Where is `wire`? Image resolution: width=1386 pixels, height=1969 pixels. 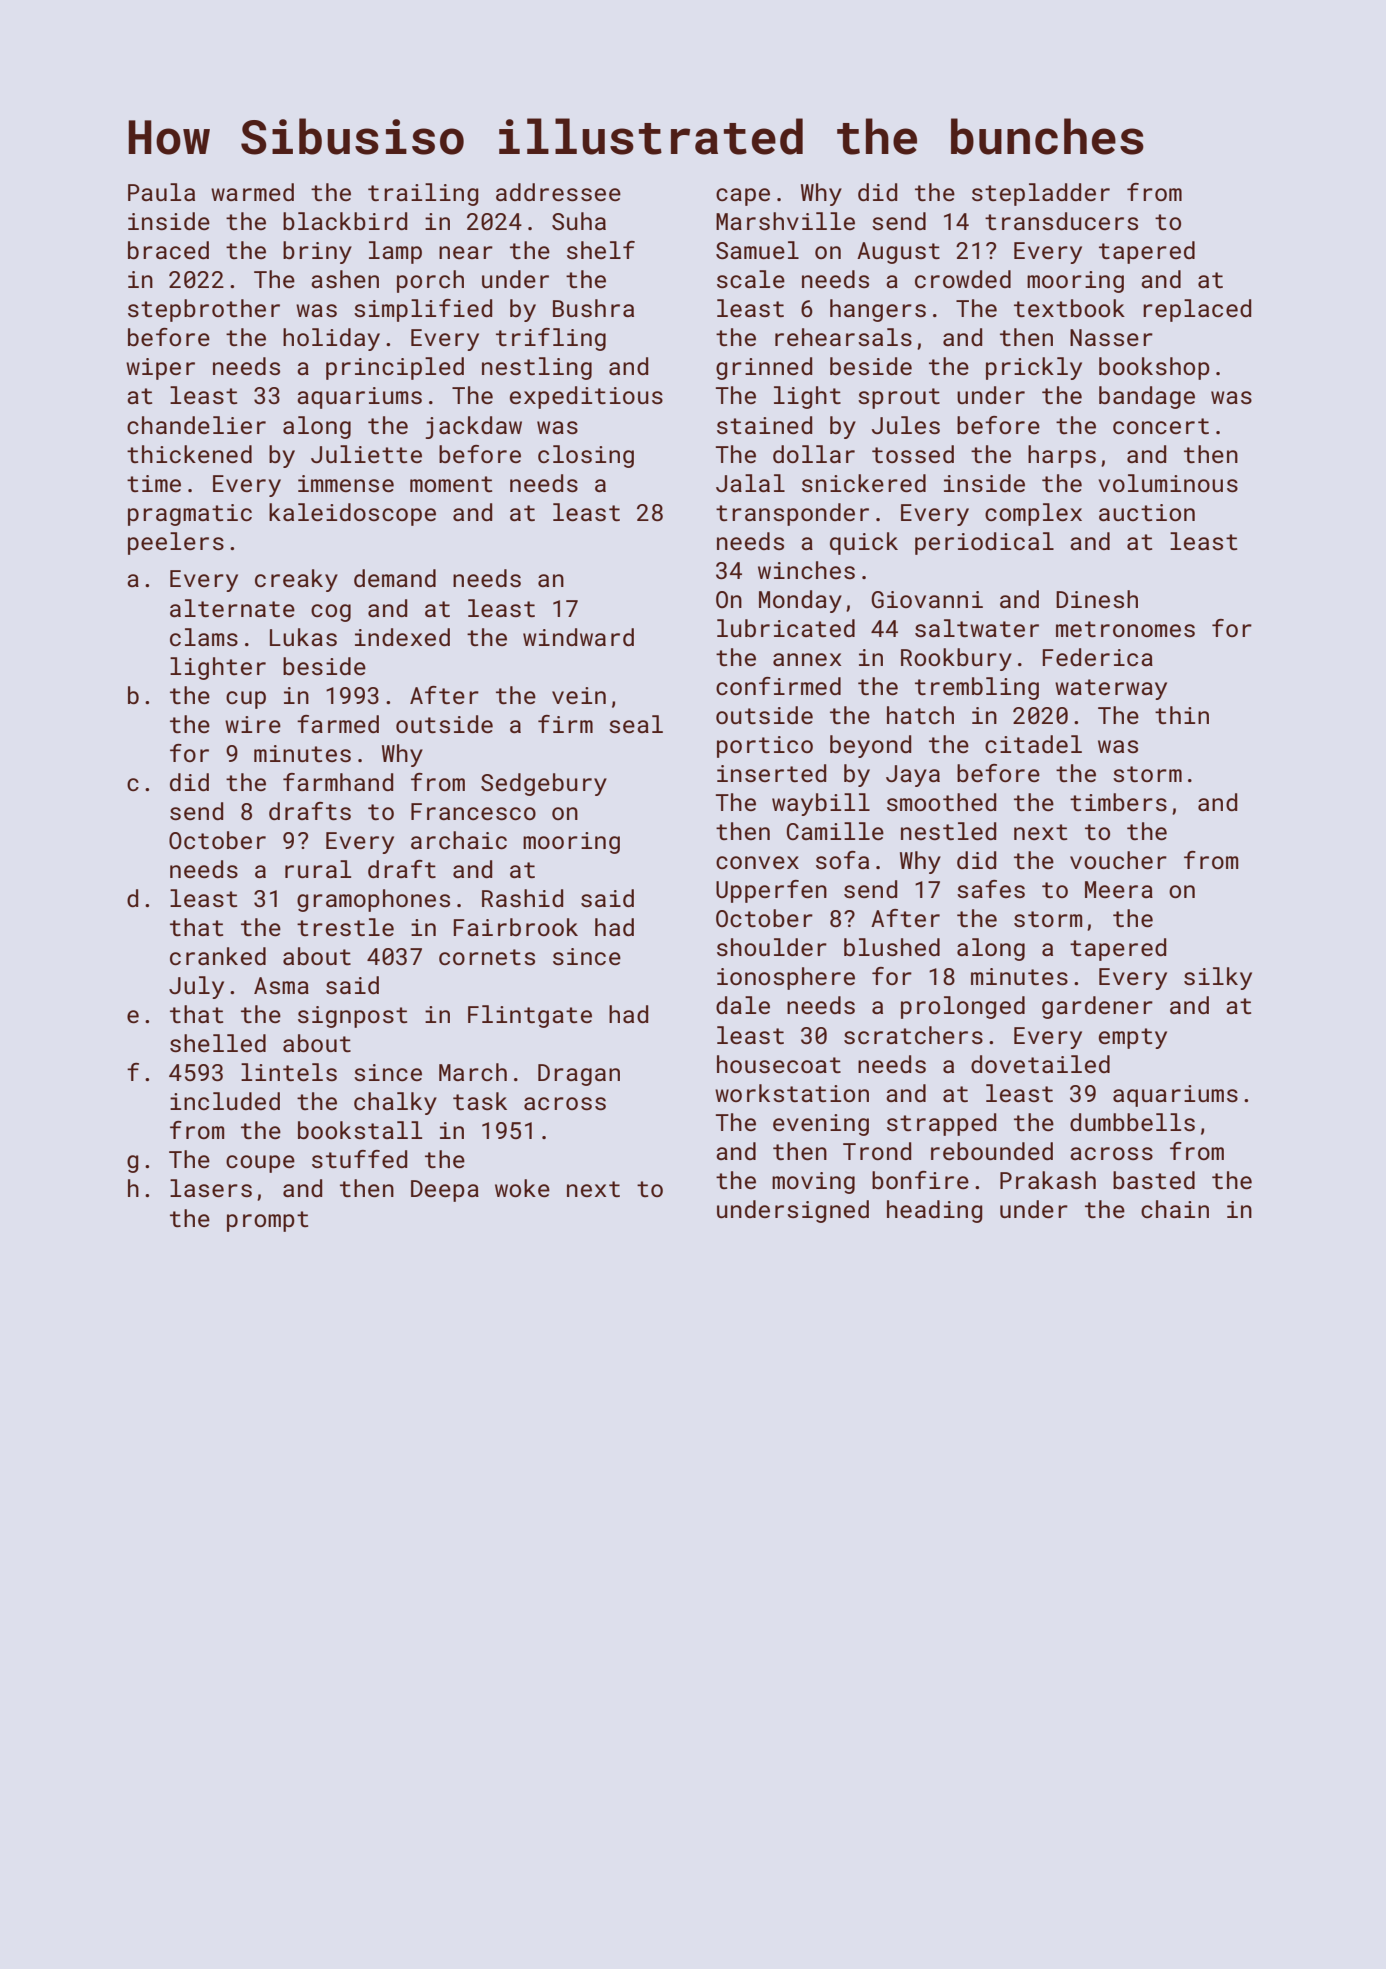
wire is located at coordinates (253, 724).
